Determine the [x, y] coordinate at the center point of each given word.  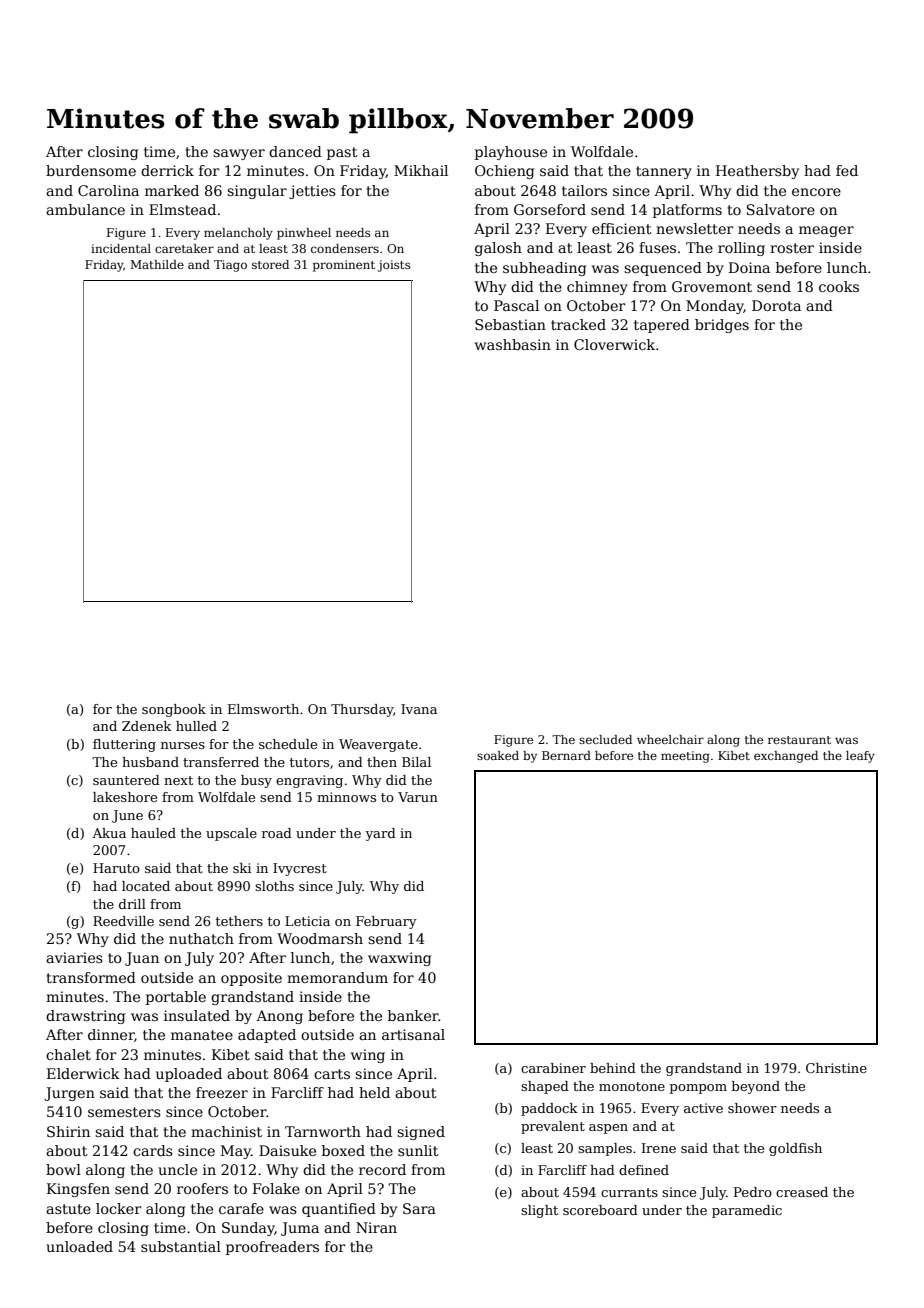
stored [270, 264]
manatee [202, 1035]
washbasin [513, 344]
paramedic [747, 1211]
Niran [376, 1227]
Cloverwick [614, 344]
